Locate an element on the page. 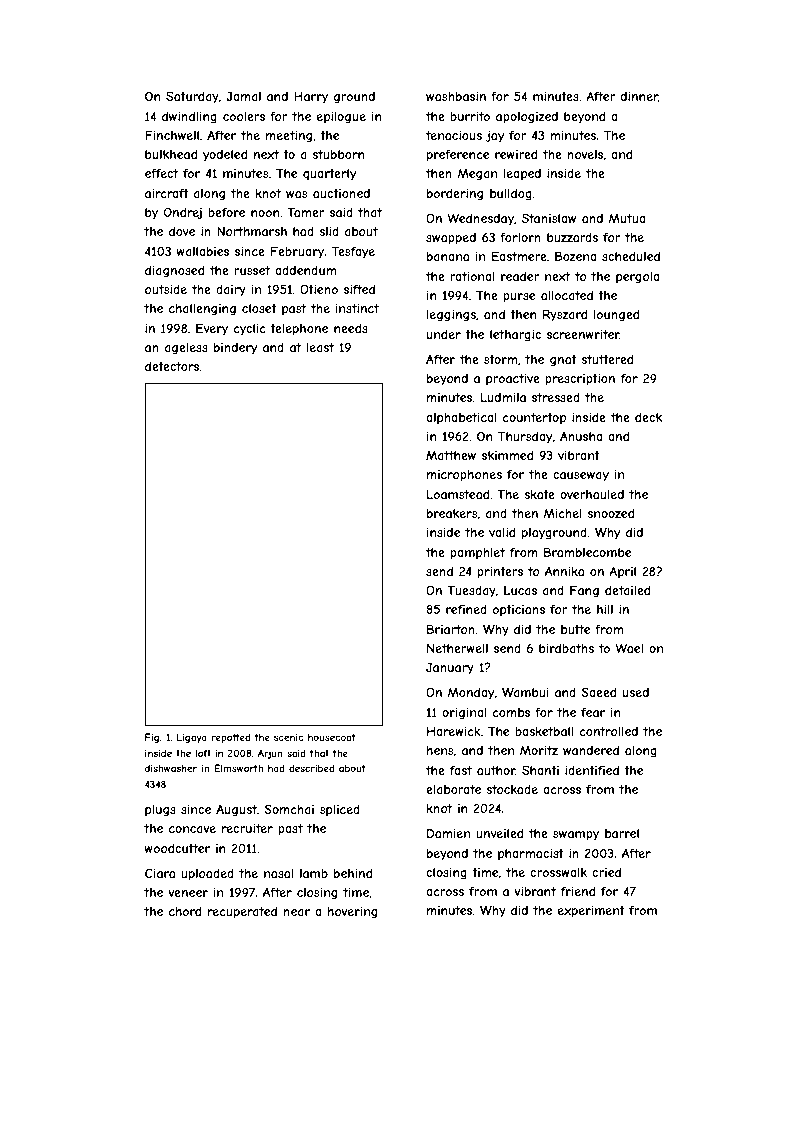 This page has height=1148, width=809. pamphlet is located at coordinates (477, 554).
